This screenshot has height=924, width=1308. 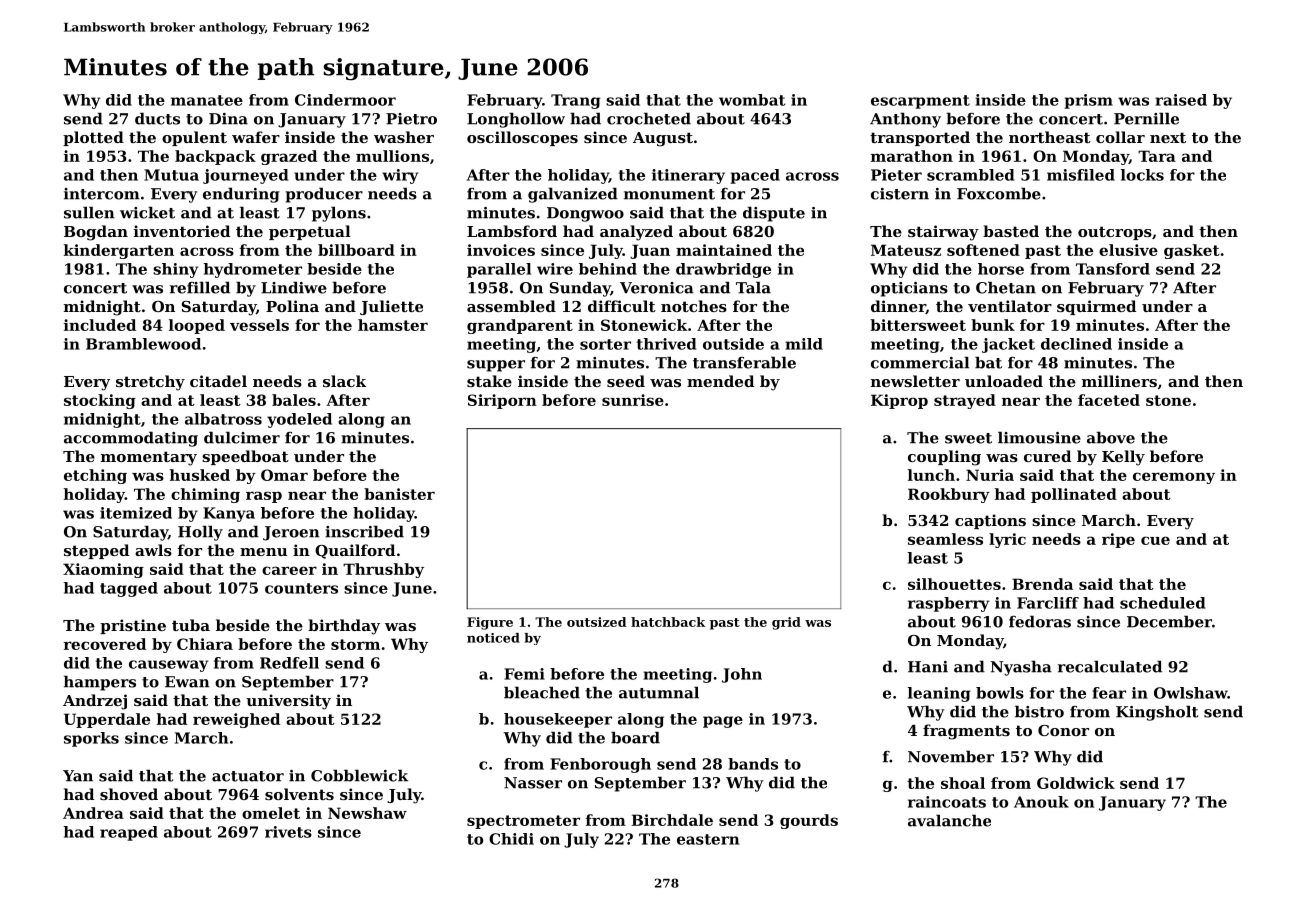 I want to click on Quailford, so click(x=355, y=551).
